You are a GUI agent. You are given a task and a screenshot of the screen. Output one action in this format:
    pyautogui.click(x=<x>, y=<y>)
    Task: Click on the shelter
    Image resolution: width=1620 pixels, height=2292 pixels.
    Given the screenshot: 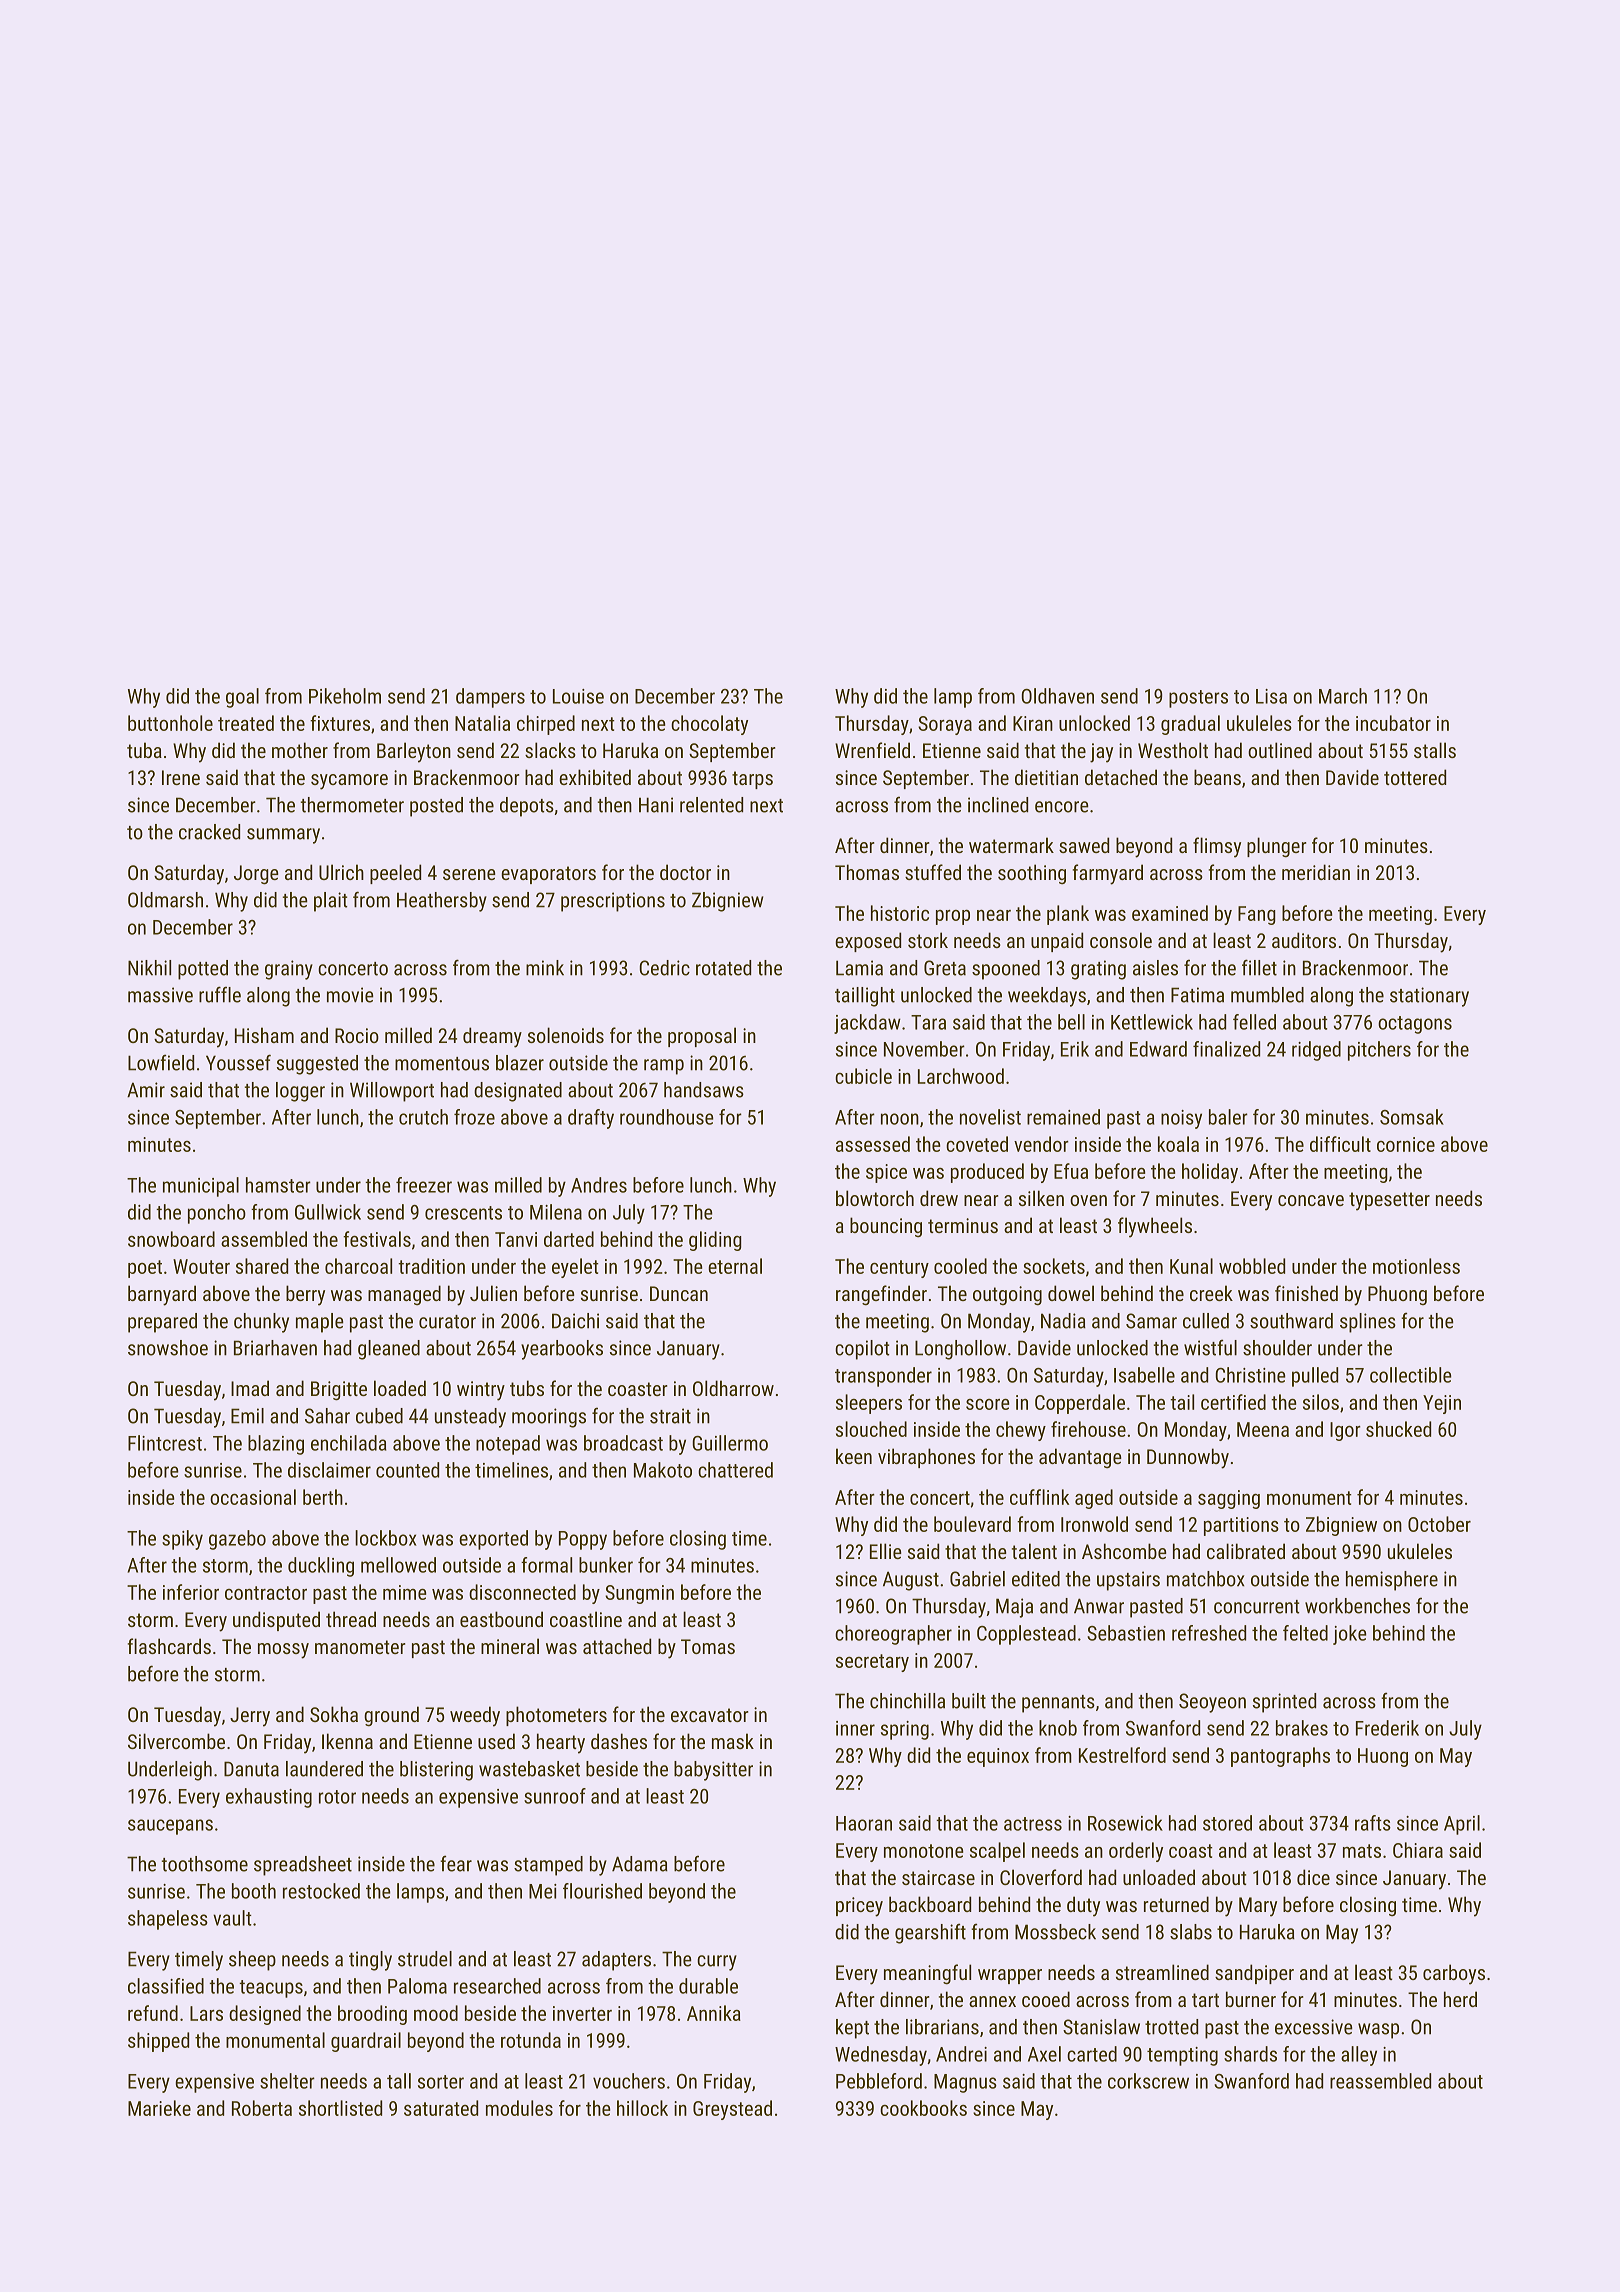 What is the action you would take?
    pyautogui.click(x=287, y=2081)
